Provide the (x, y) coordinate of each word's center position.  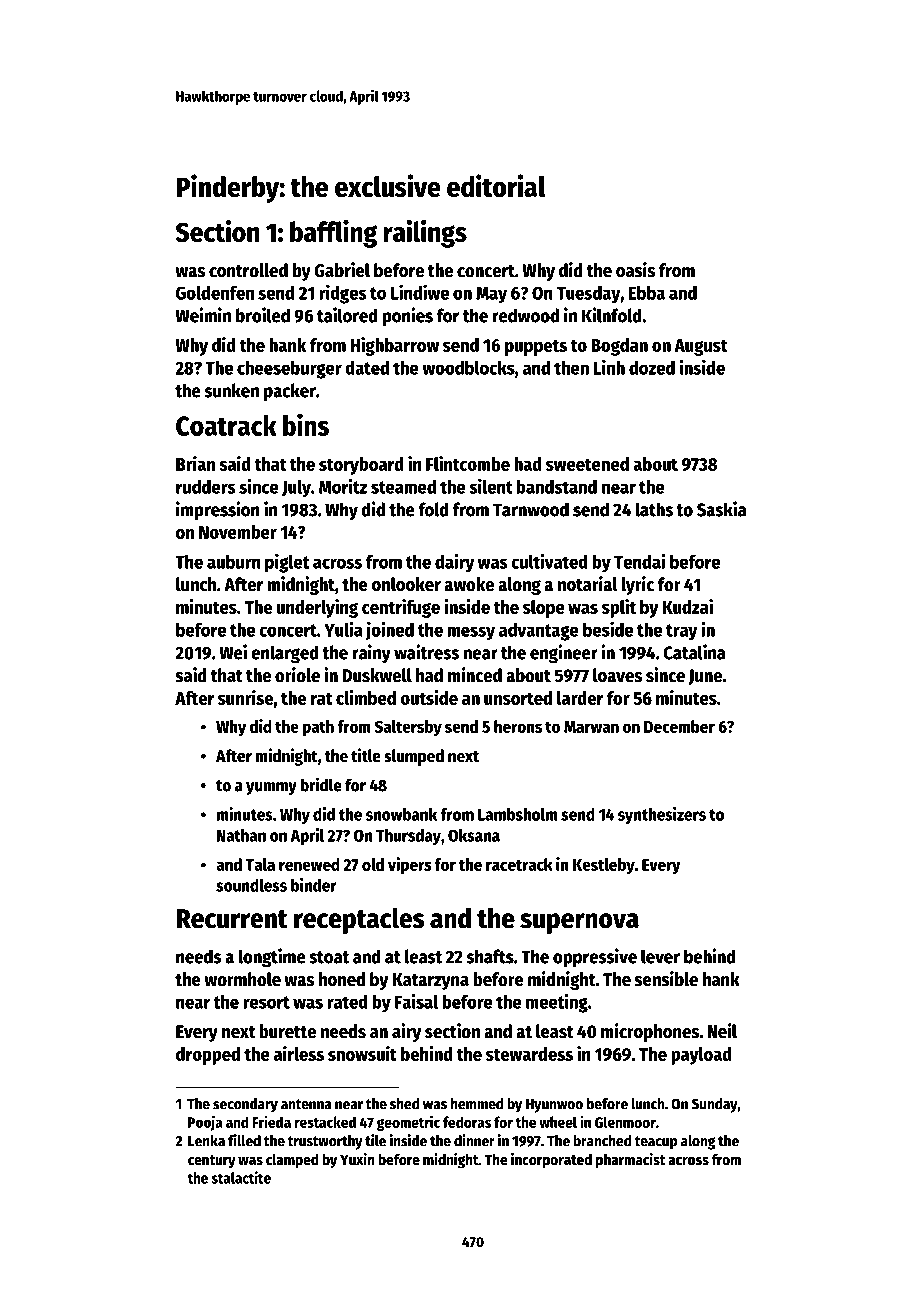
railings (425, 234)
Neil (722, 1031)
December (679, 726)
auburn (234, 562)
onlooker (406, 584)
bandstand (557, 486)
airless (299, 1053)
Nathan (241, 835)
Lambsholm (518, 814)
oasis (635, 270)
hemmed (477, 1104)
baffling (333, 234)
